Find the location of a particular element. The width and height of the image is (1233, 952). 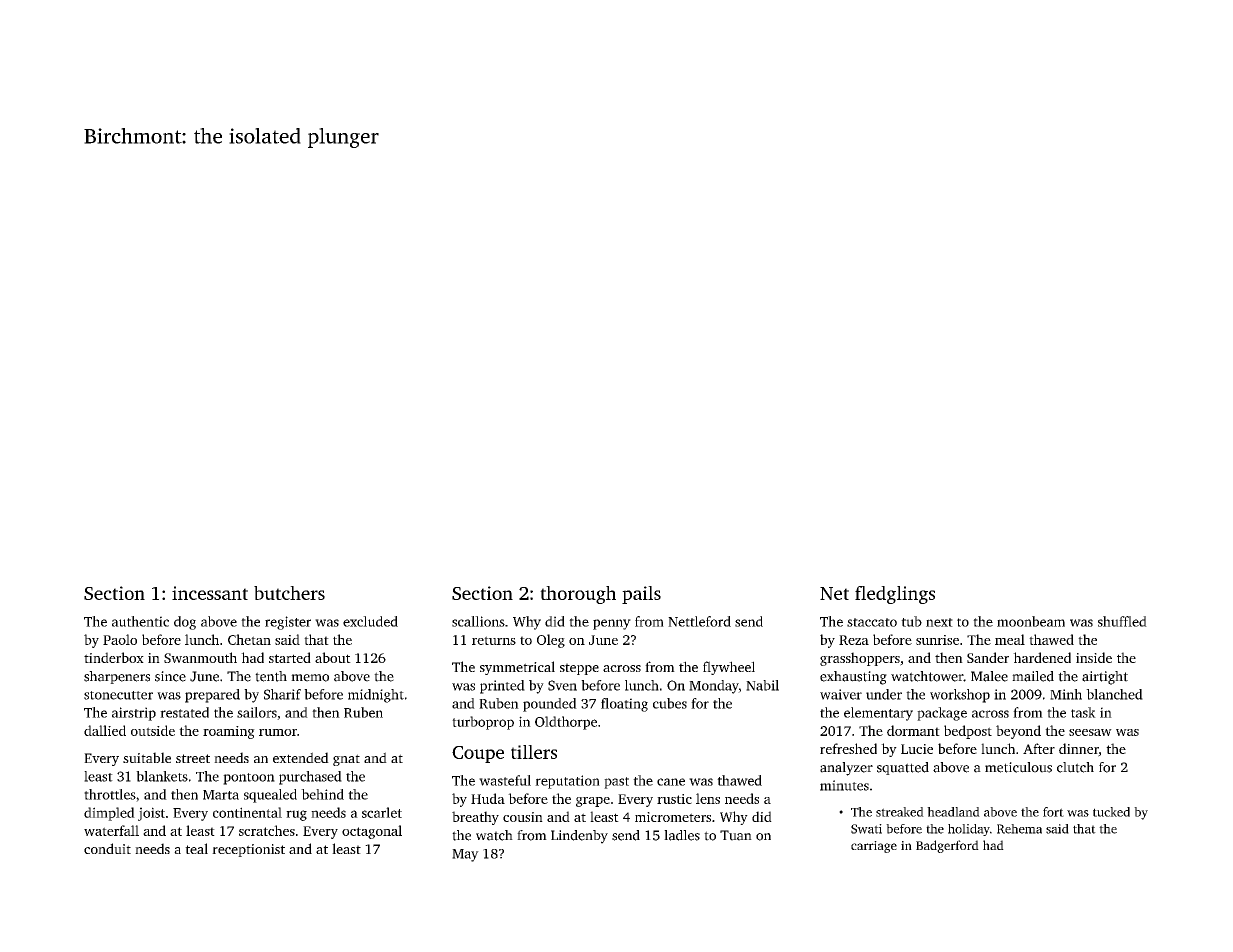

wasteful is located at coordinates (505, 780).
